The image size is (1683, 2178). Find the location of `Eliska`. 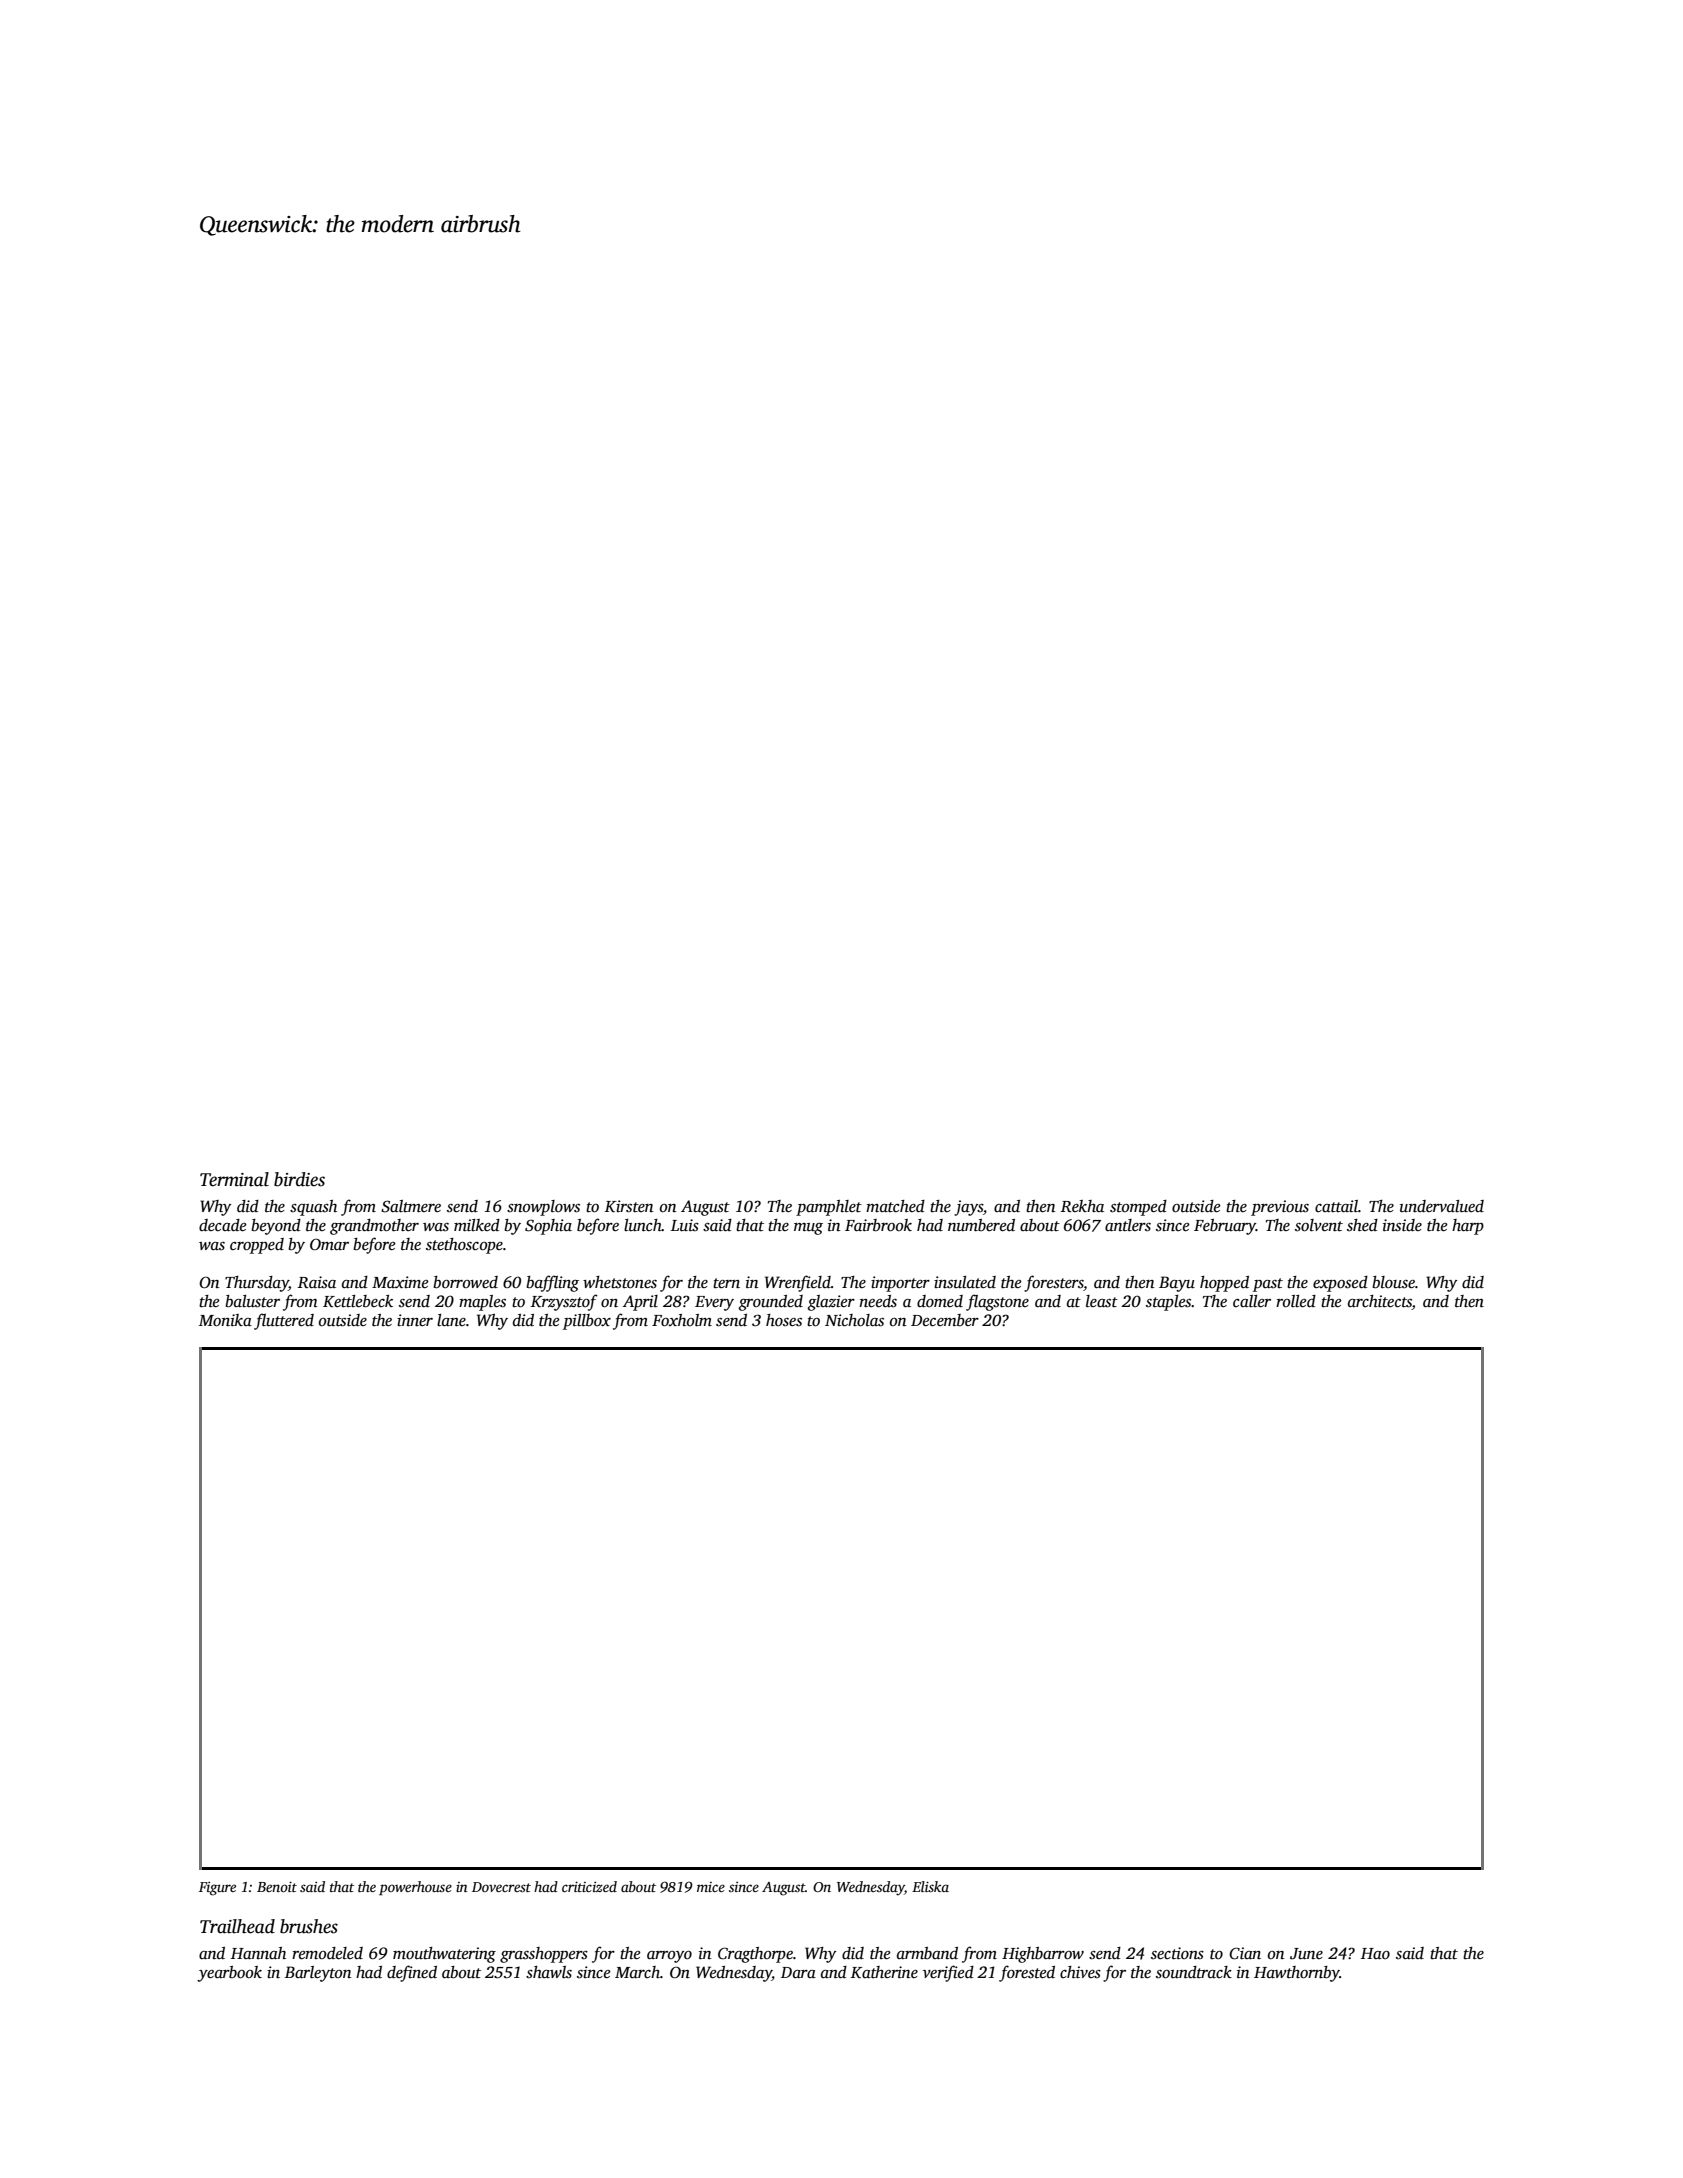

Eliska is located at coordinates (930, 1886).
